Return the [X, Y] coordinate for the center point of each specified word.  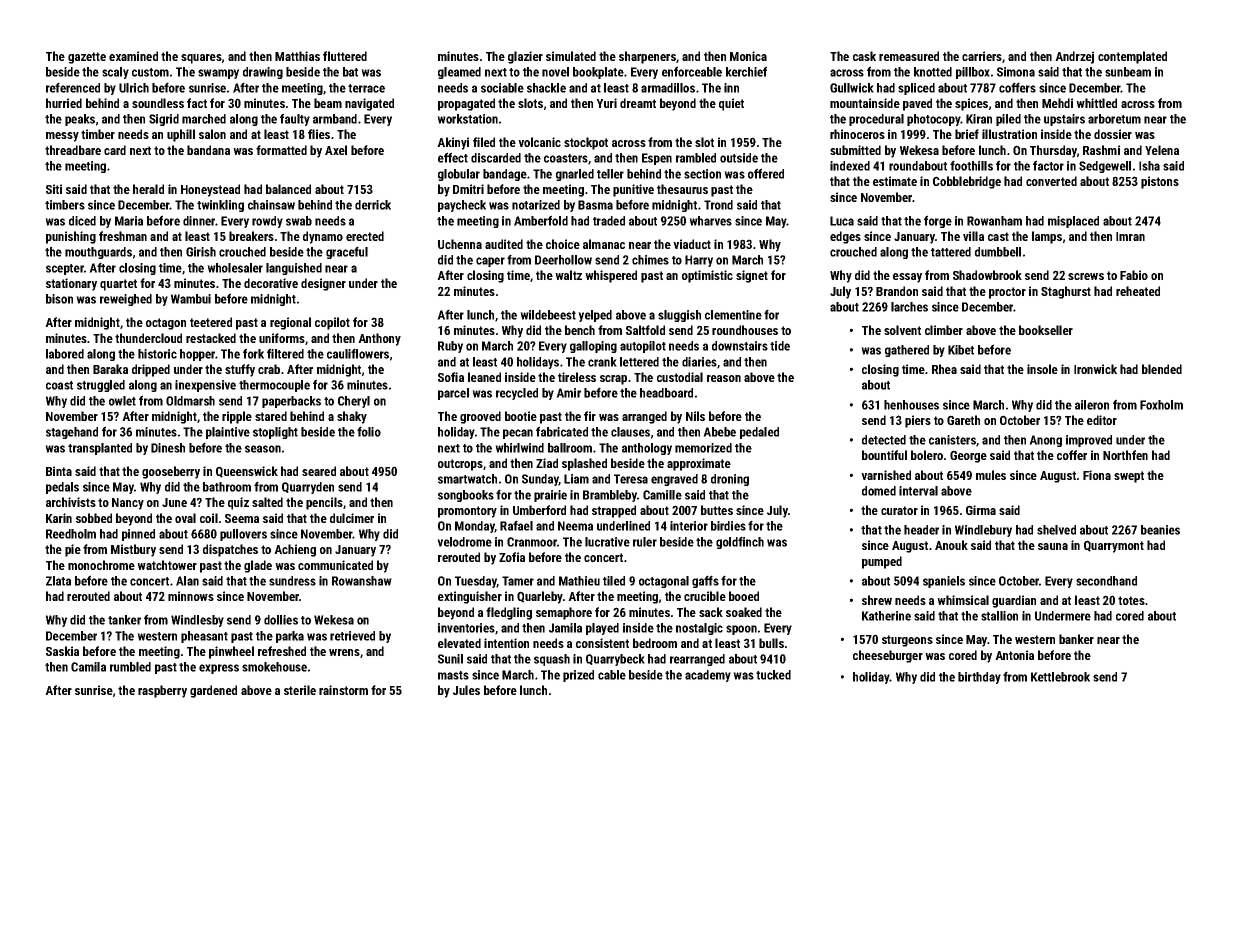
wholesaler [235, 268]
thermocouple [274, 386]
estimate [895, 181]
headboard [666, 393]
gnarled [575, 175]
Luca [842, 221]
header [921, 530]
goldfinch [740, 542]
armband [335, 119]
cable [612, 675]
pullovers [243, 535]
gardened [213, 691]
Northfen [1125, 455]
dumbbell [998, 252]
